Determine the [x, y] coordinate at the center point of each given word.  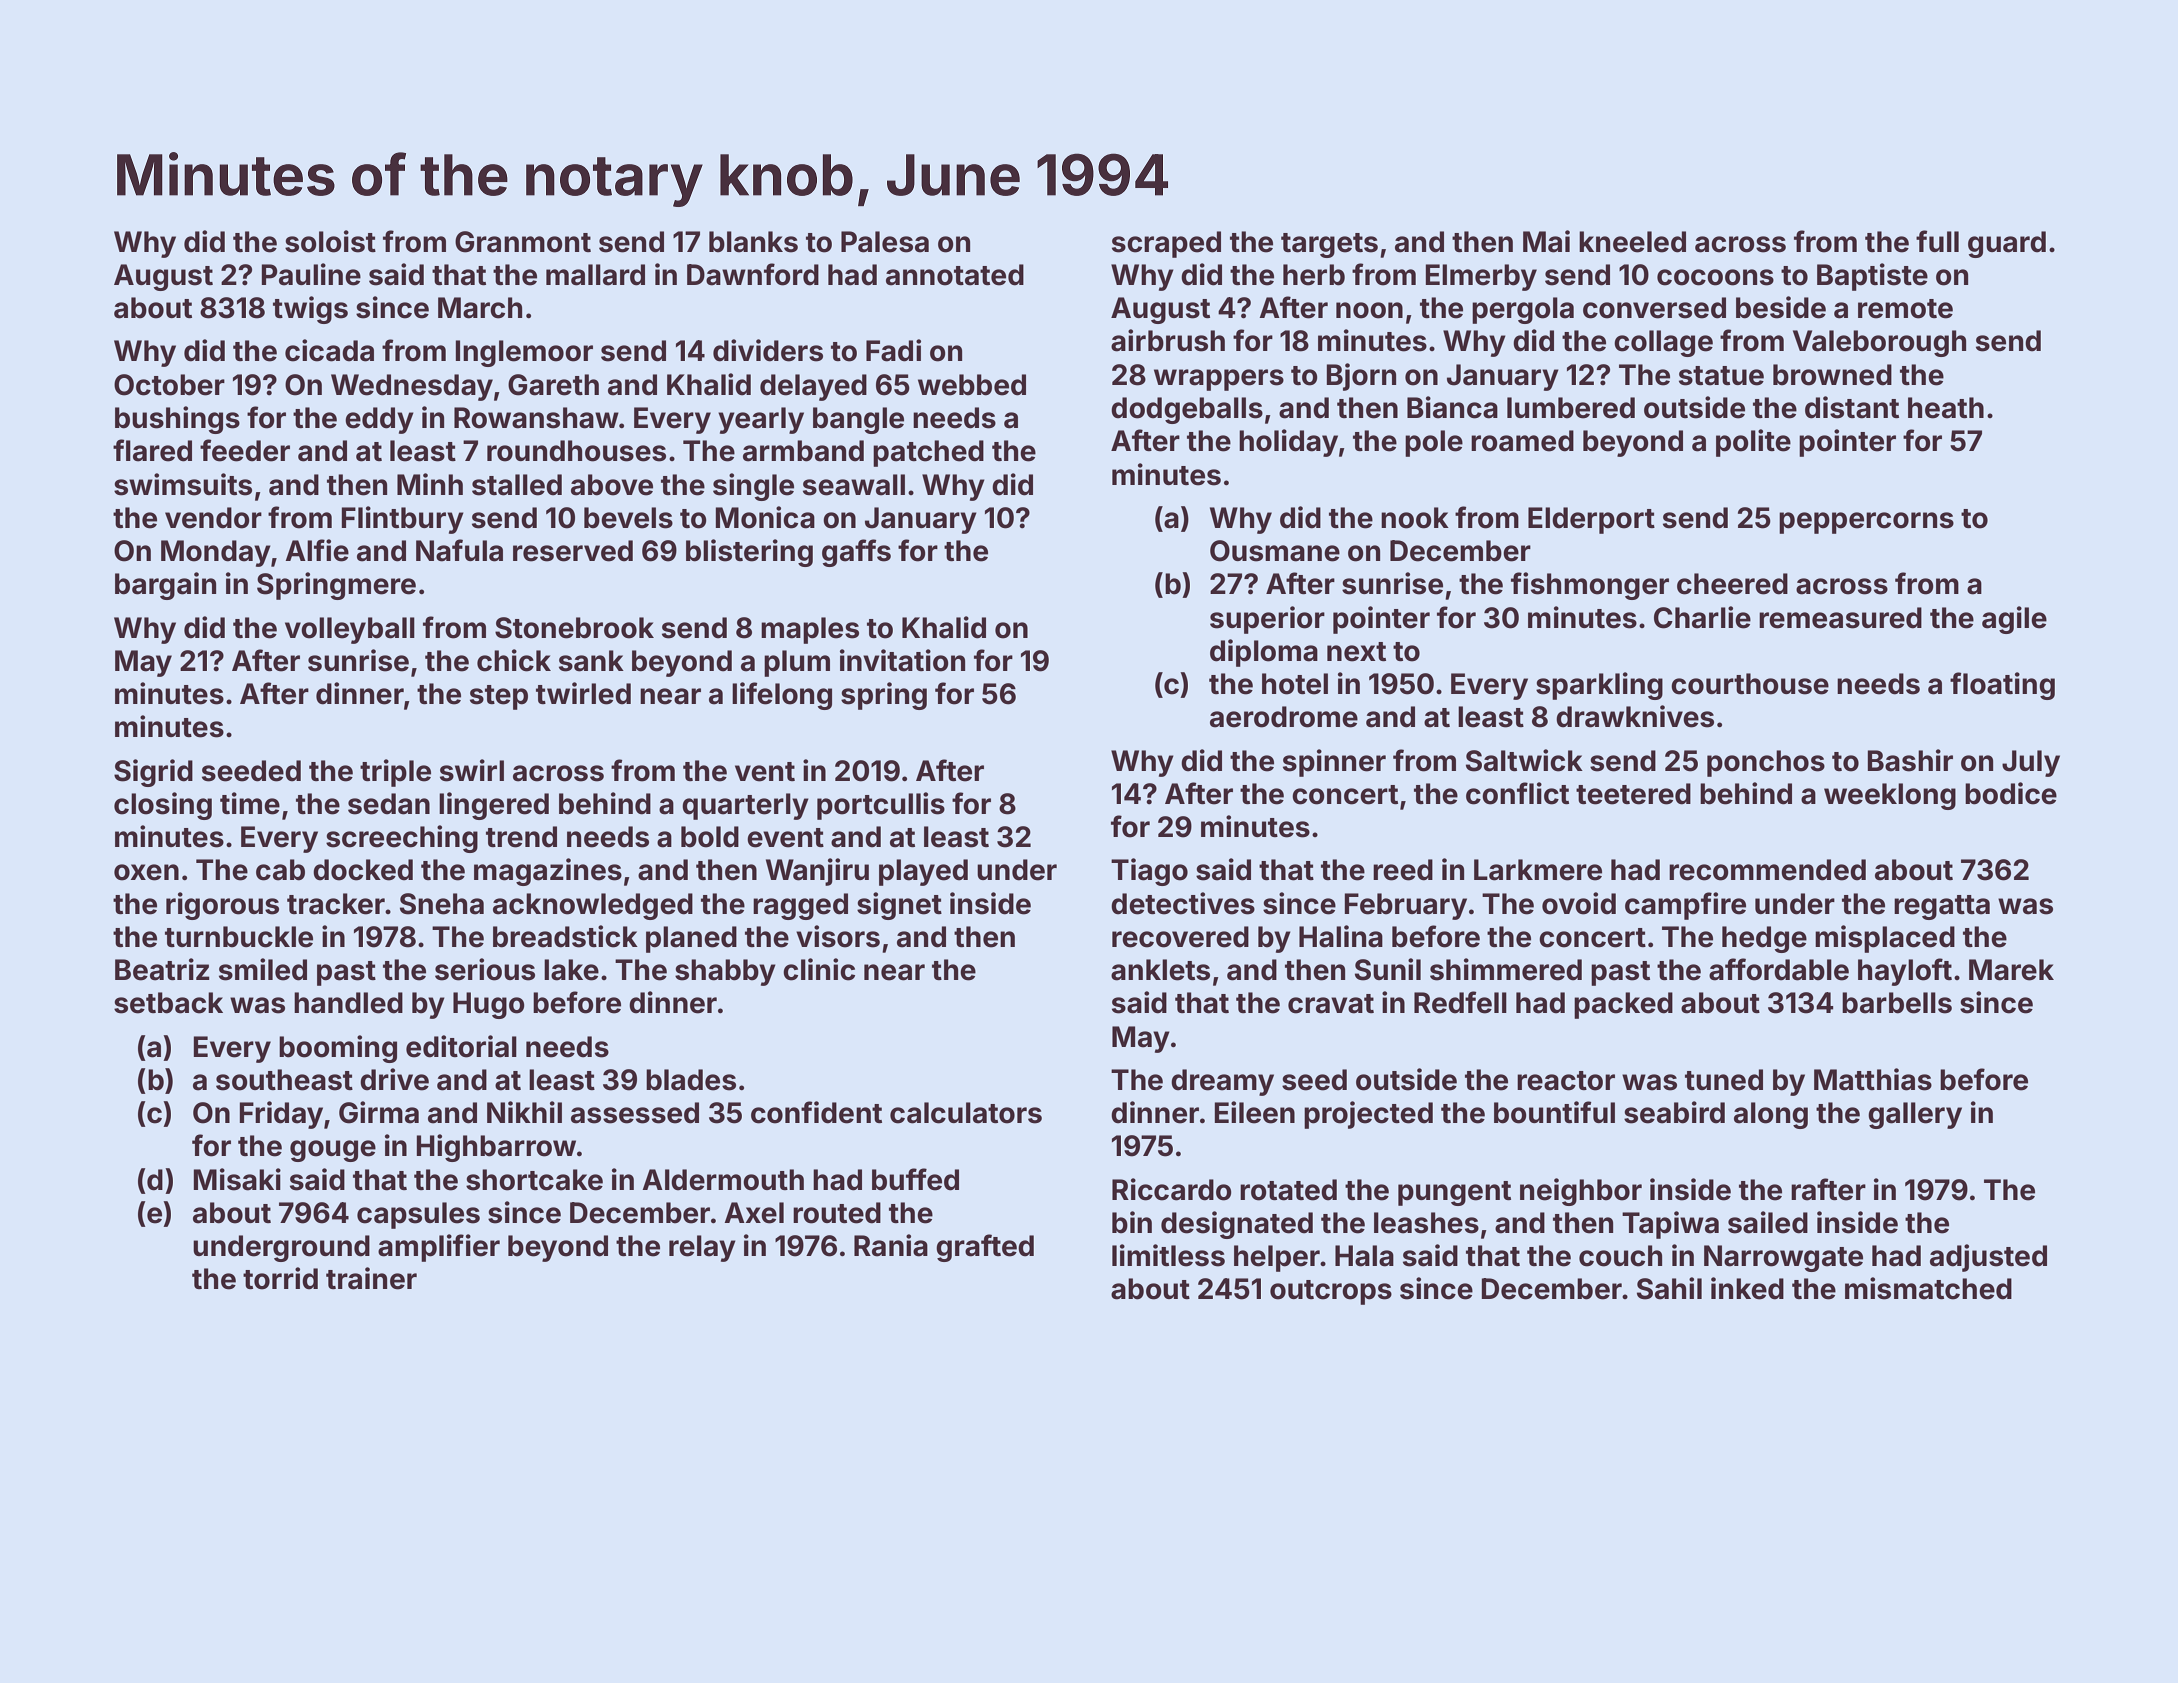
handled [348, 1003]
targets [1329, 245]
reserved [573, 551]
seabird [1674, 1112]
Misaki [237, 1179]
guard [2007, 244]
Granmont [523, 242]
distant [1852, 407]
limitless [1168, 1255]
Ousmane [1275, 551]
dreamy [1222, 1082]
